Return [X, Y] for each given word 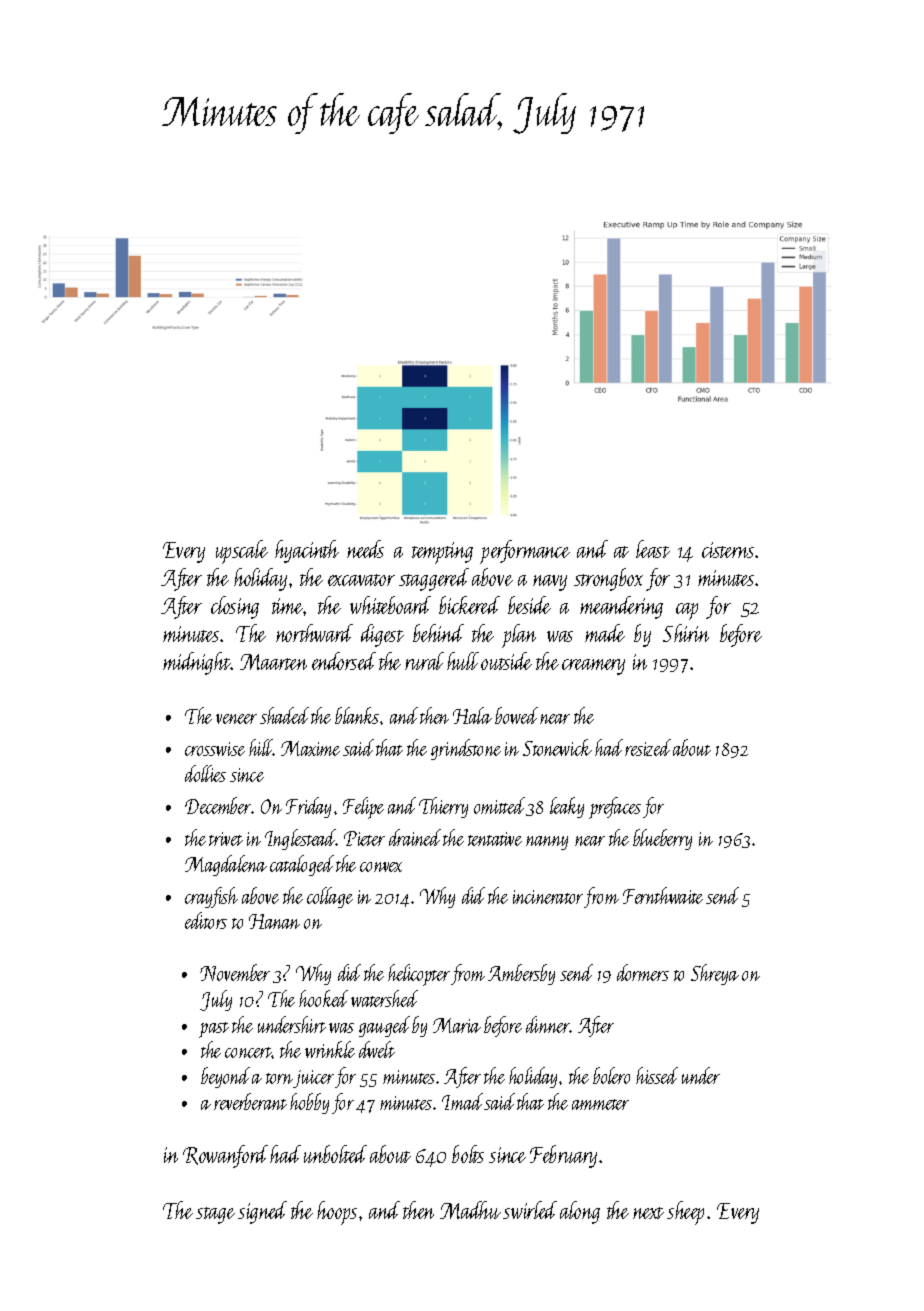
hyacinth [307, 551]
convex [381, 867]
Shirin [686, 633]
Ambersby [521, 974]
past [214, 1030]
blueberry [662, 839]
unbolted [335, 1154]
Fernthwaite [663, 895]
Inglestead [301, 839]
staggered [434, 579]
